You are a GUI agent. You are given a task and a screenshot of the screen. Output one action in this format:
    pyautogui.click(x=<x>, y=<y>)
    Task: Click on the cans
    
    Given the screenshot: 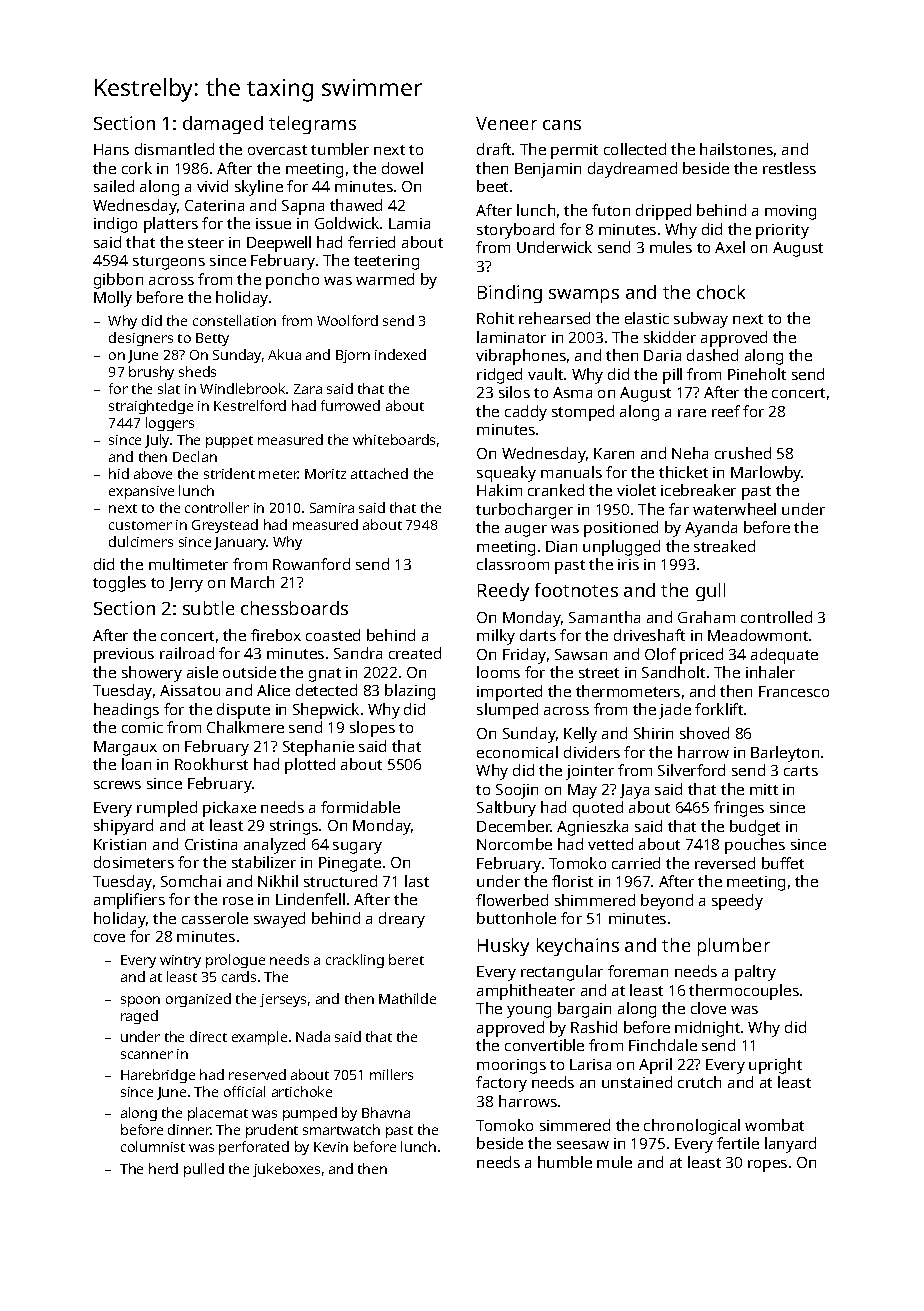 What is the action you would take?
    pyautogui.click(x=562, y=125)
